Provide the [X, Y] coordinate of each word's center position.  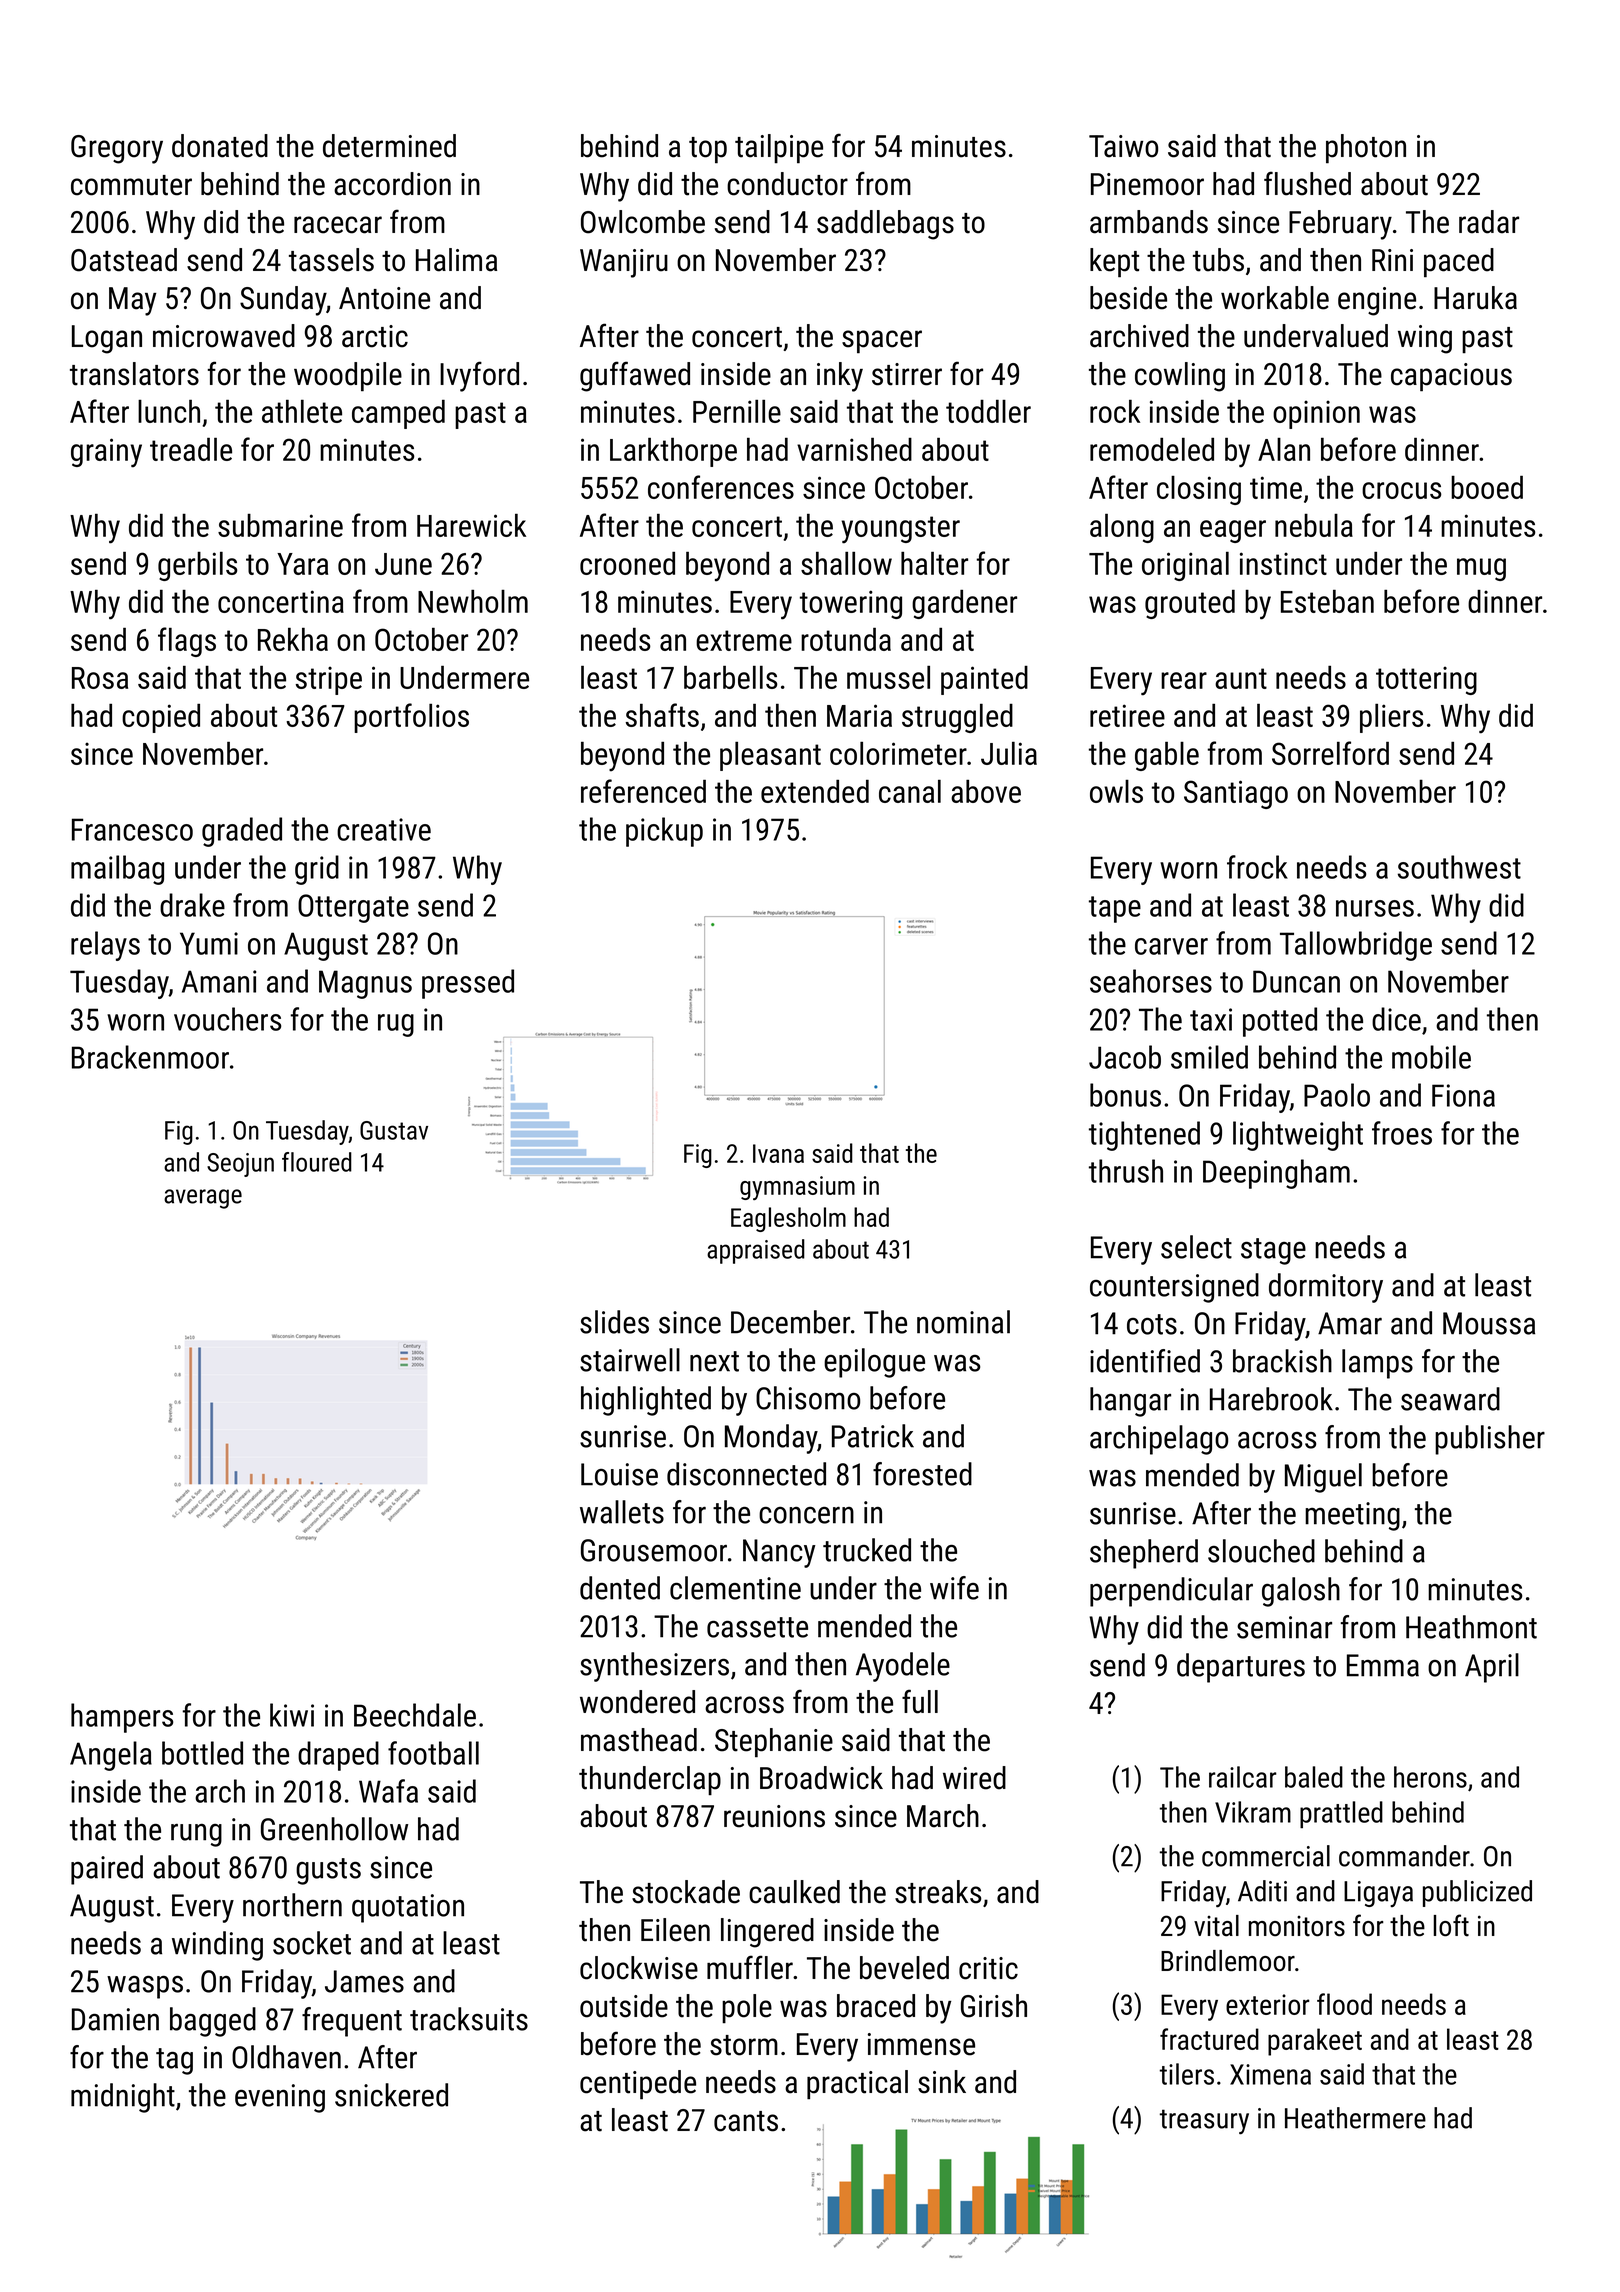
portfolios [411, 718]
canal [910, 791]
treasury [1204, 2122]
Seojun [240, 1165]
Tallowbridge [1356, 946]
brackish [1282, 1361]
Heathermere [1355, 2118]
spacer [882, 342]
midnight [123, 2098]
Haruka [1475, 298]
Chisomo [808, 1398]
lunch [169, 411]
